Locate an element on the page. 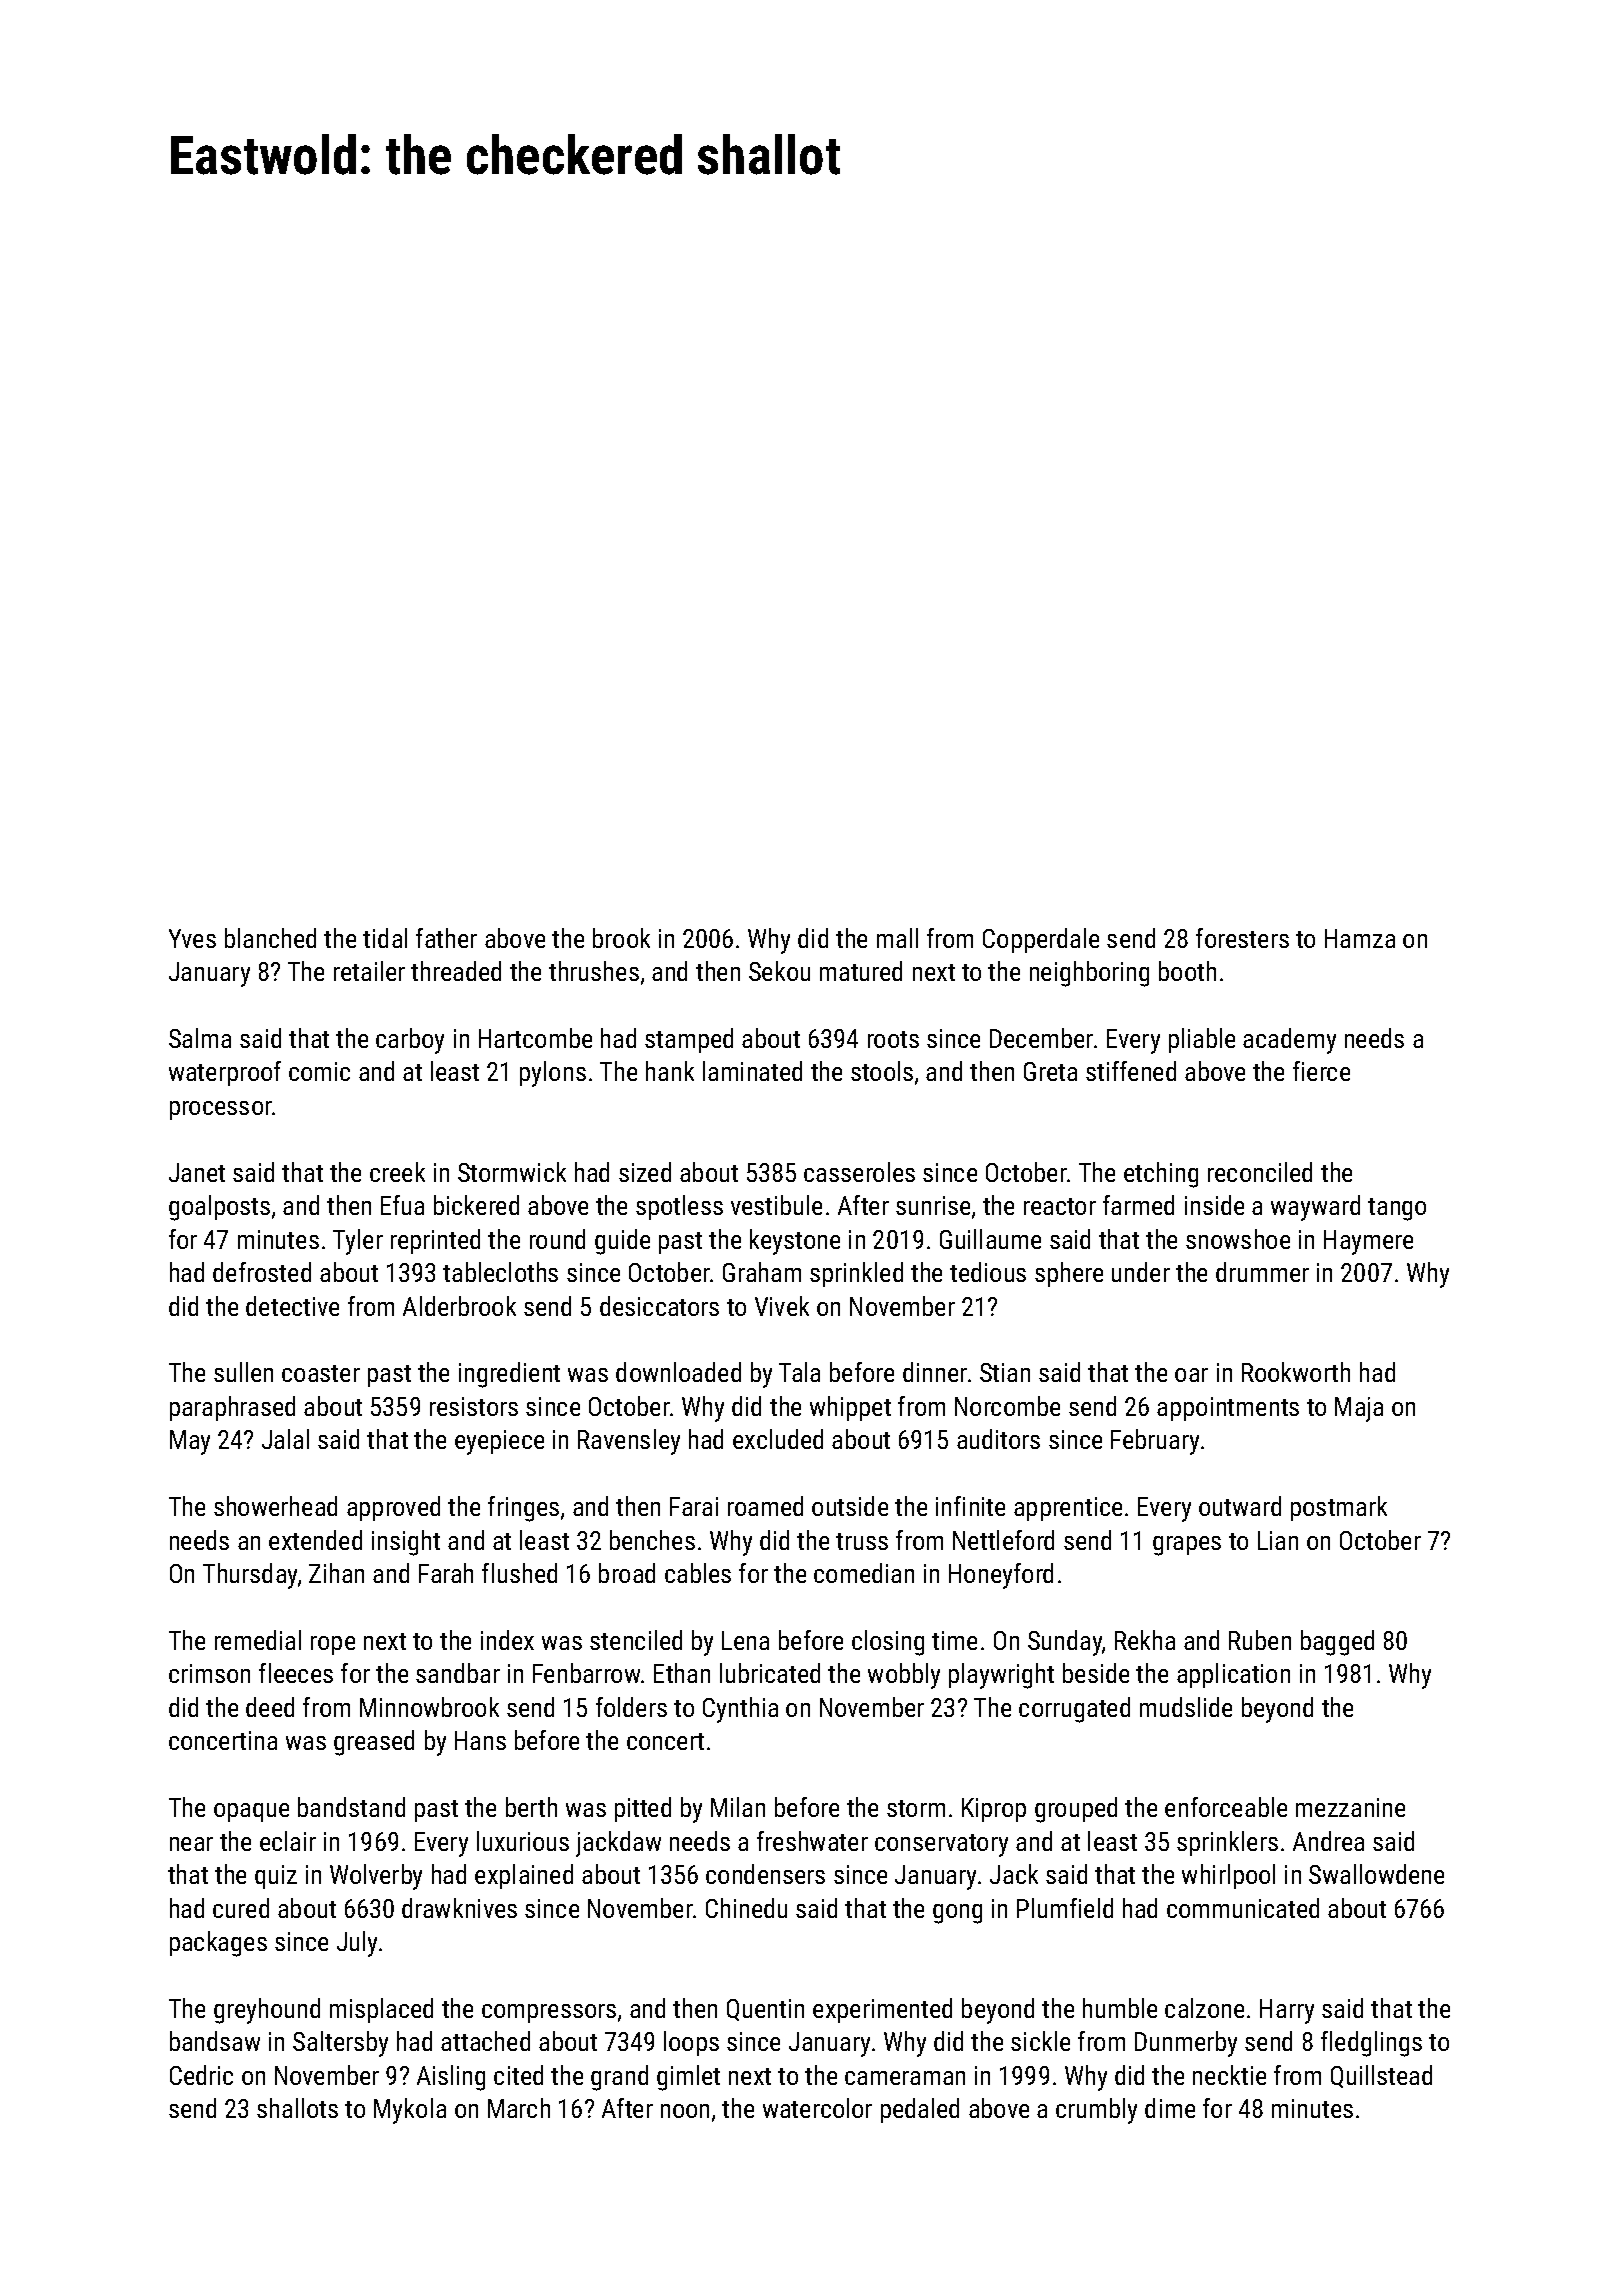 The height and width of the image is (2292, 1620). December is located at coordinates (1041, 1038).
